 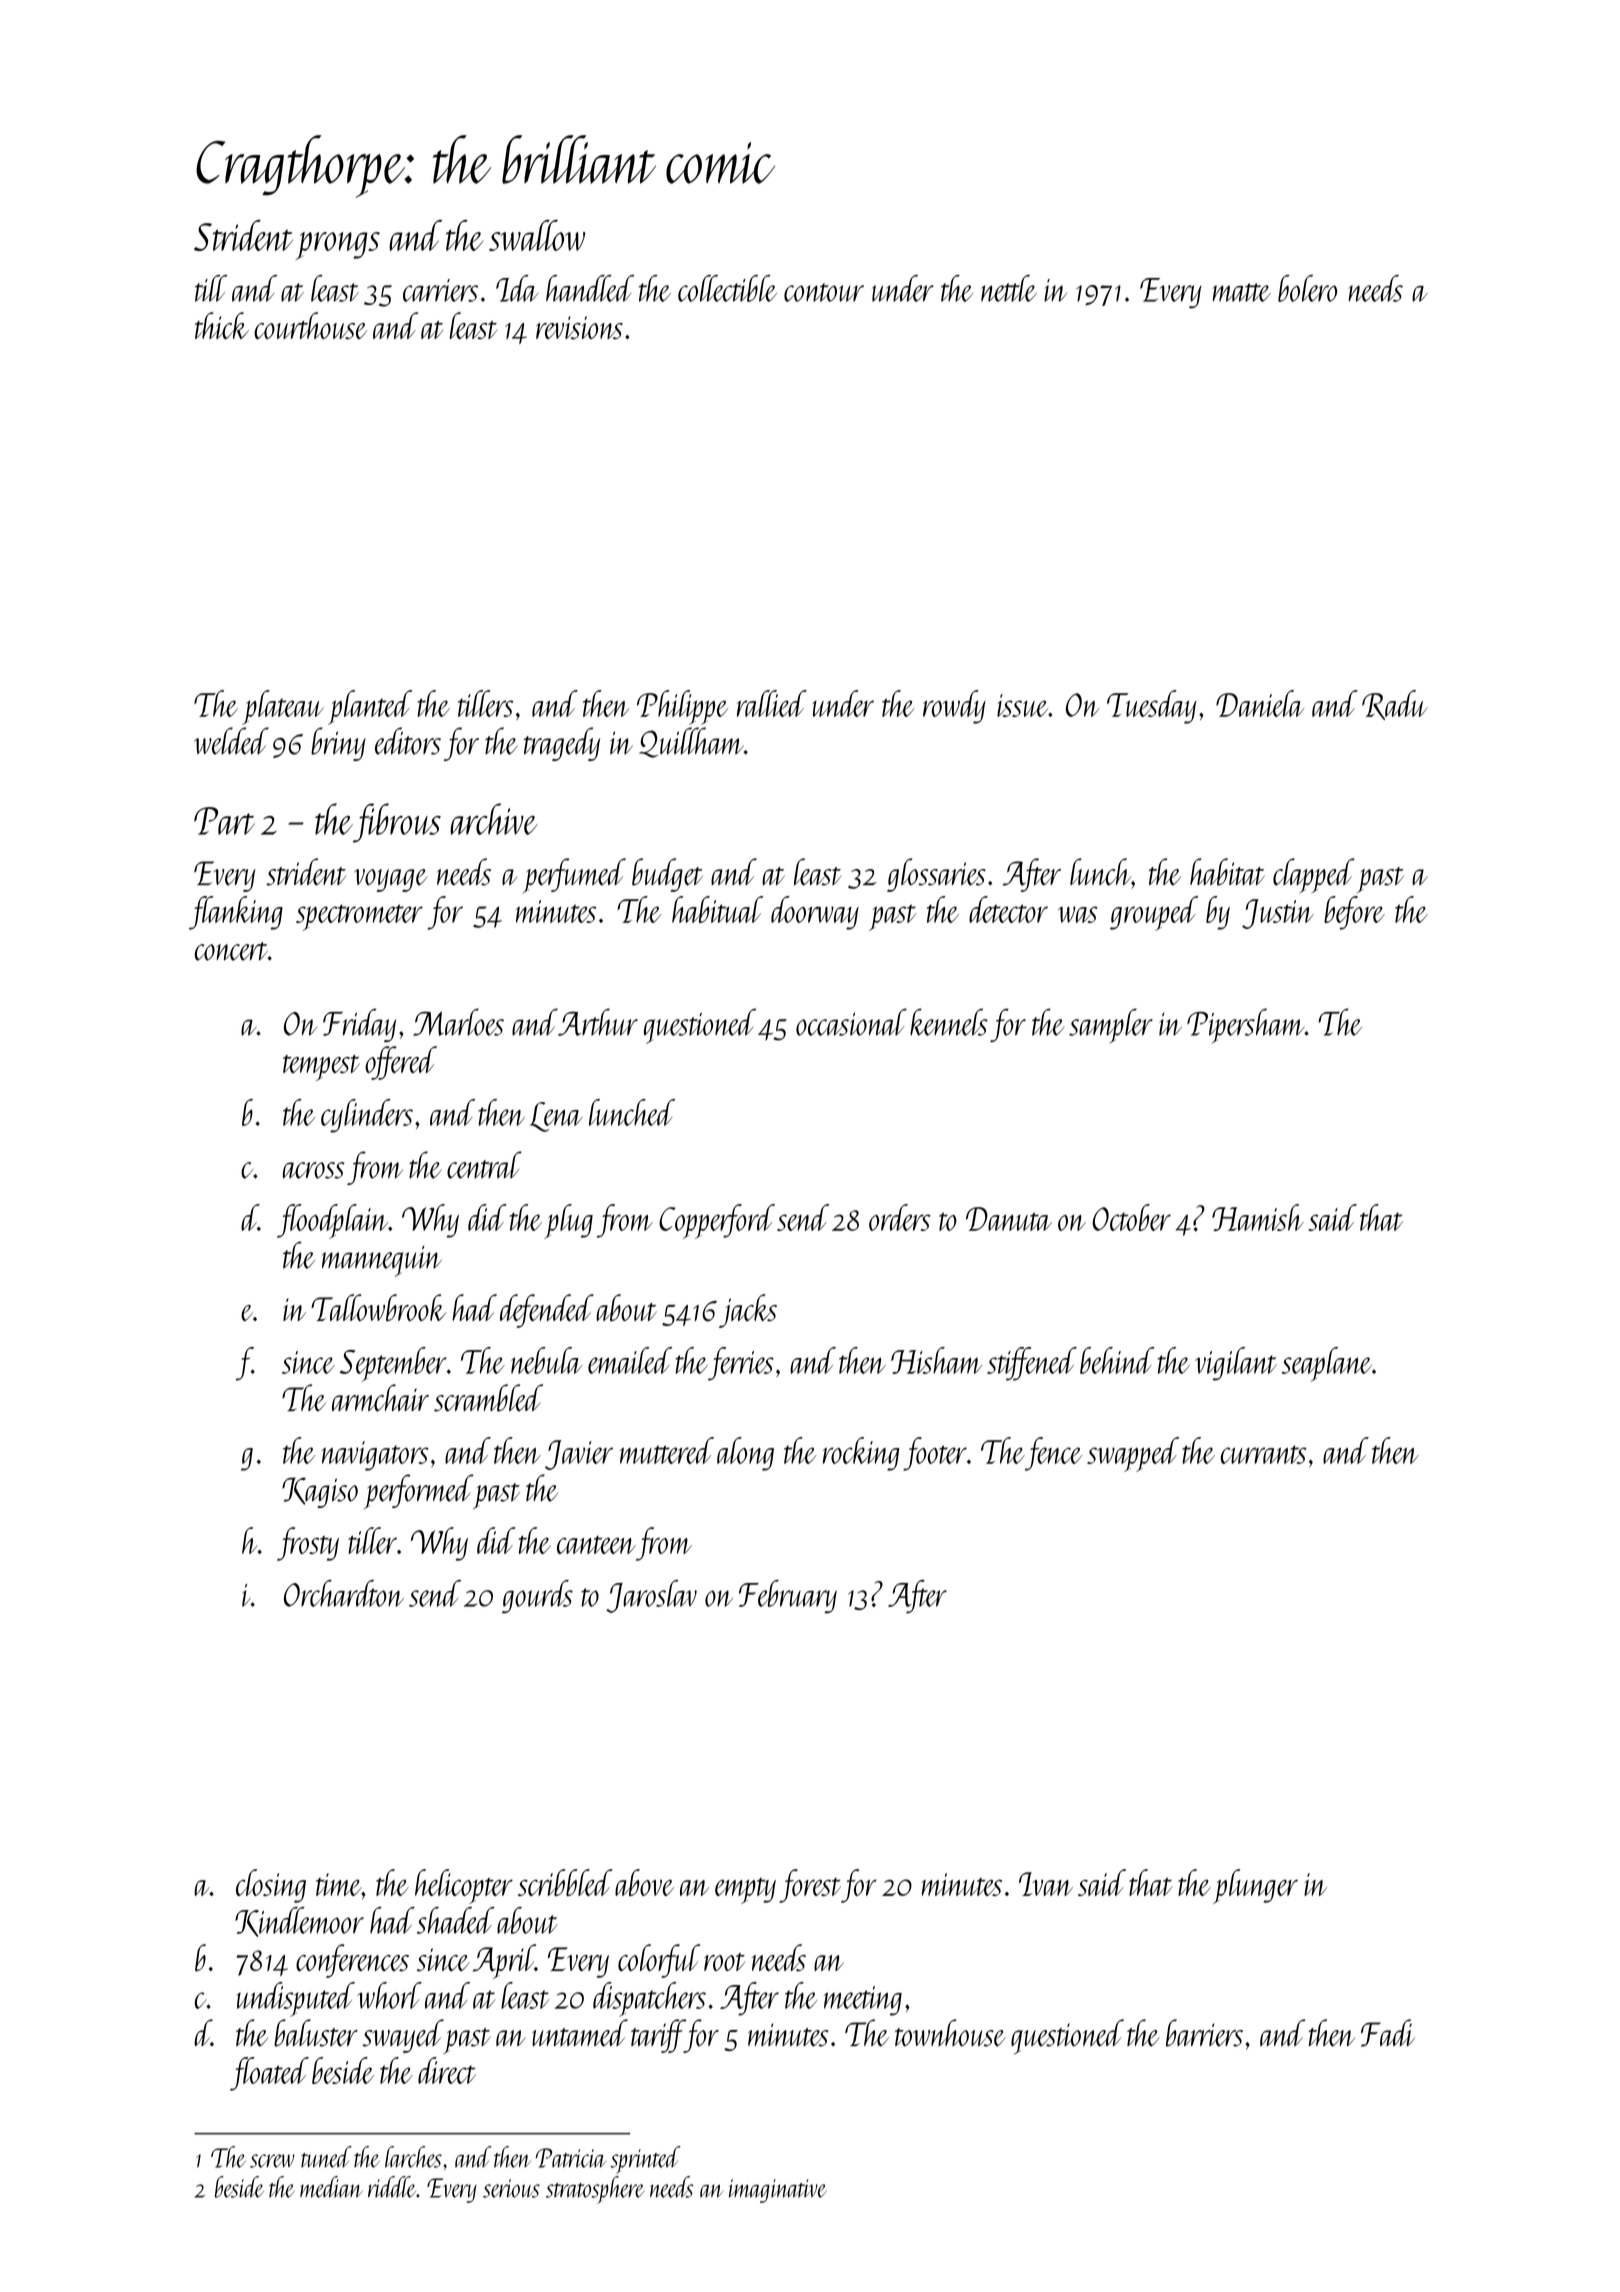 What do you see at coordinates (745, 1891) in the screenshot?
I see `empty` at bounding box center [745, 1891].
